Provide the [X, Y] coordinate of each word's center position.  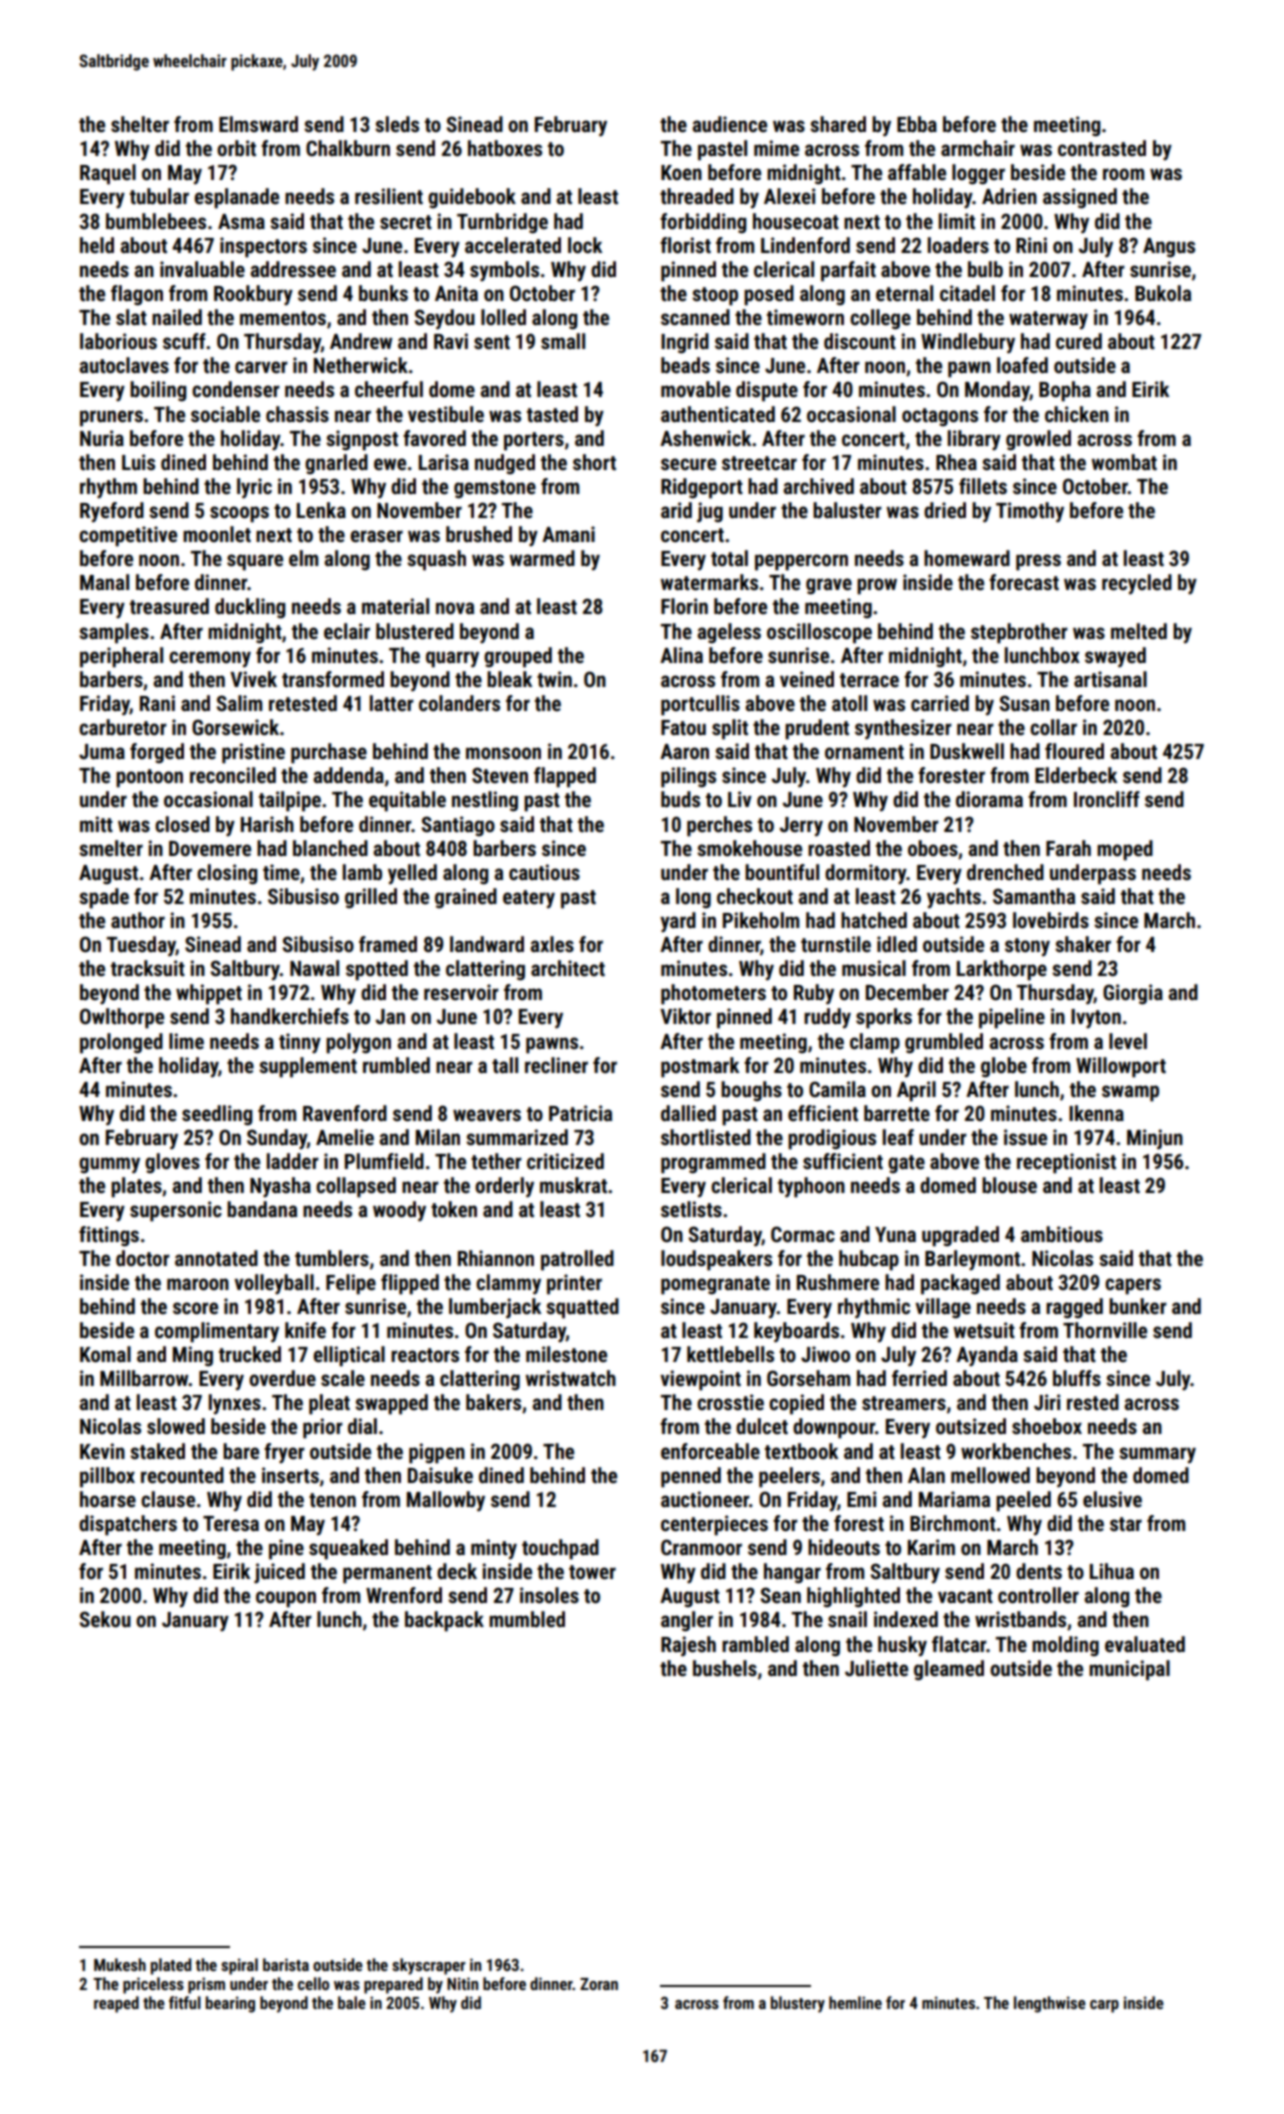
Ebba [917, 124]
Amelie [345, 1137]
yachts [954, 898]
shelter [140, 124]
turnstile [836, 944]
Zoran [599, 1984]
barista [286, 1964]
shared [838, 124]
